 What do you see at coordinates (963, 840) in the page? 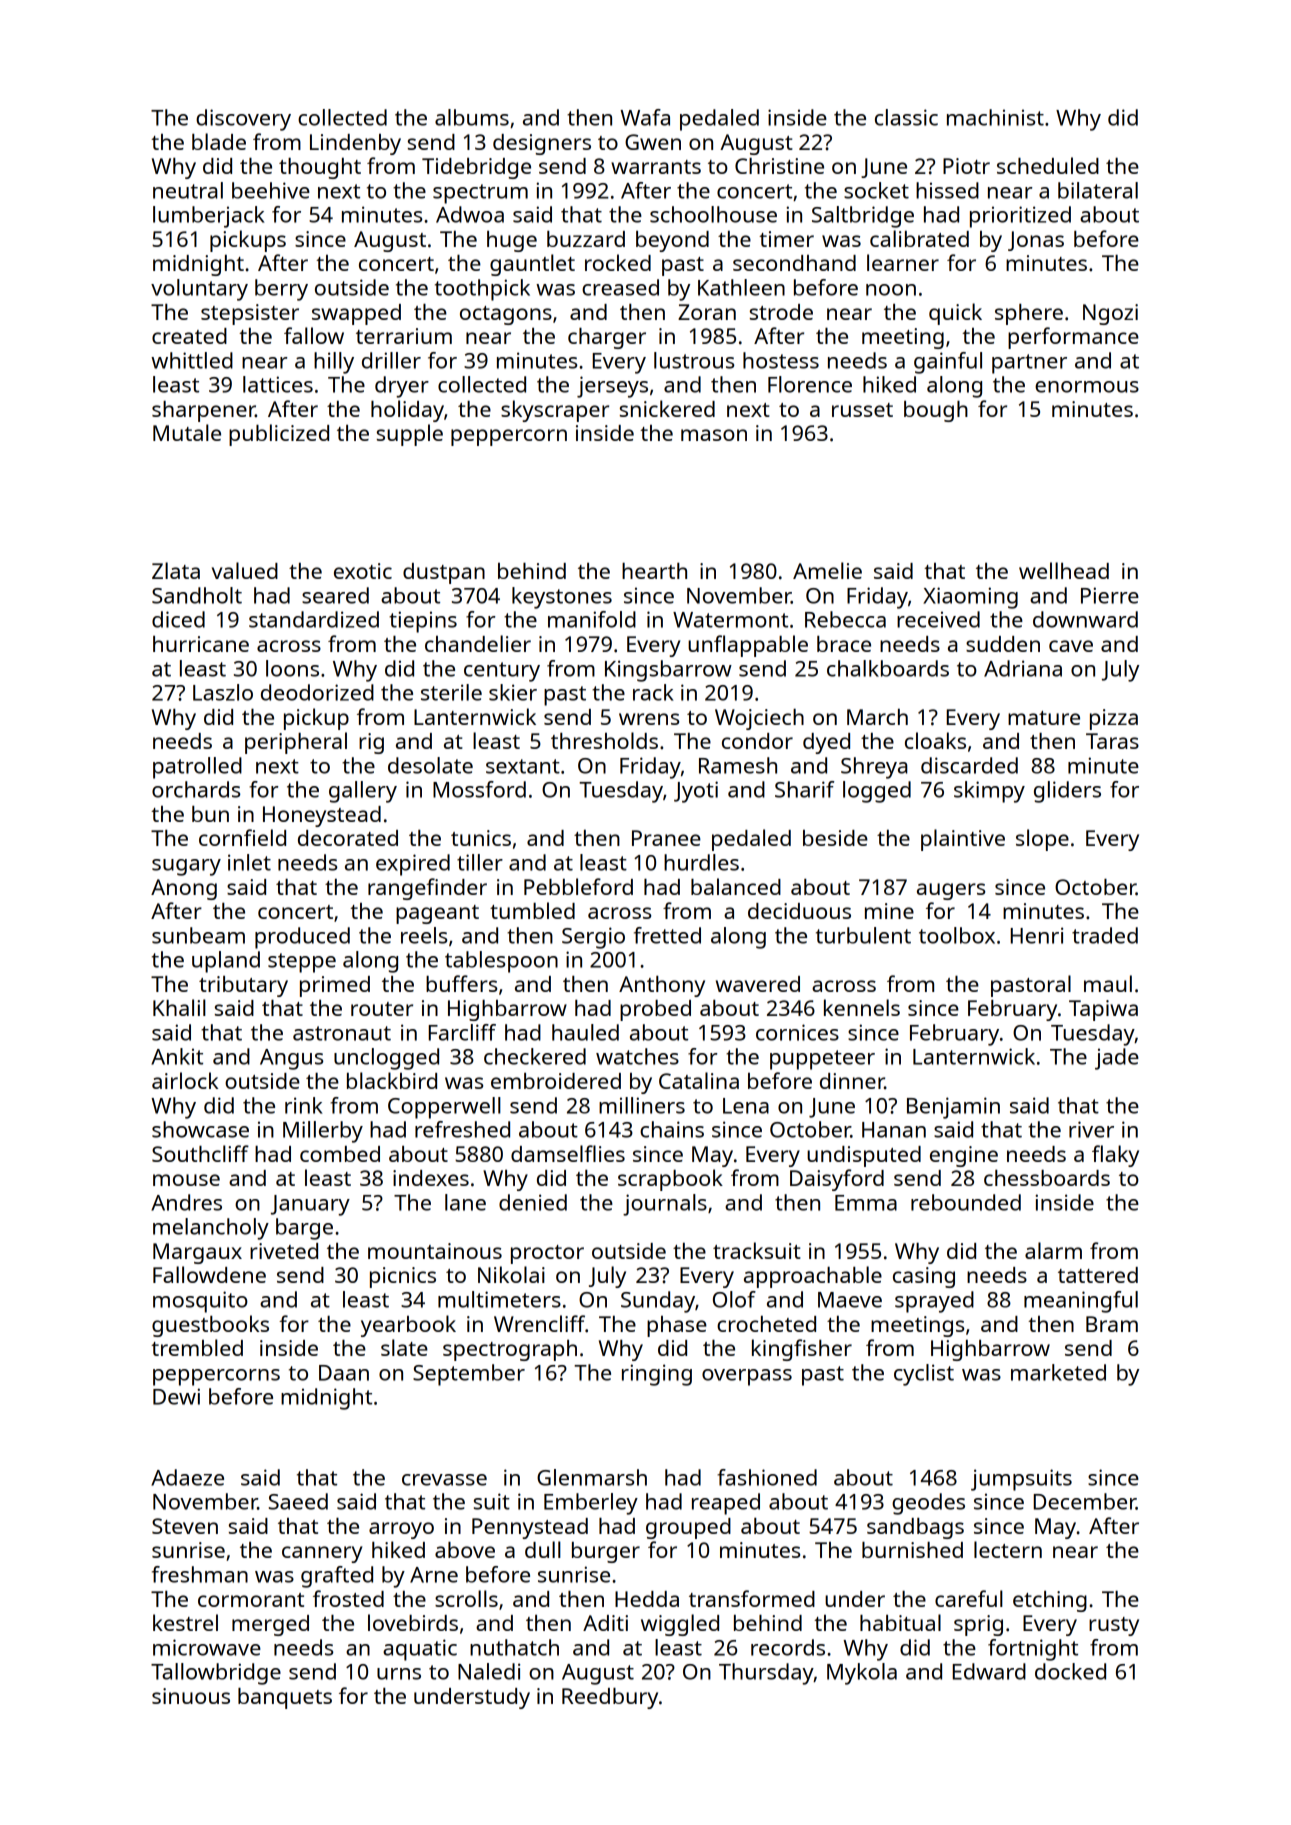
I see `plaintive` at bounding box center [963, 840].
